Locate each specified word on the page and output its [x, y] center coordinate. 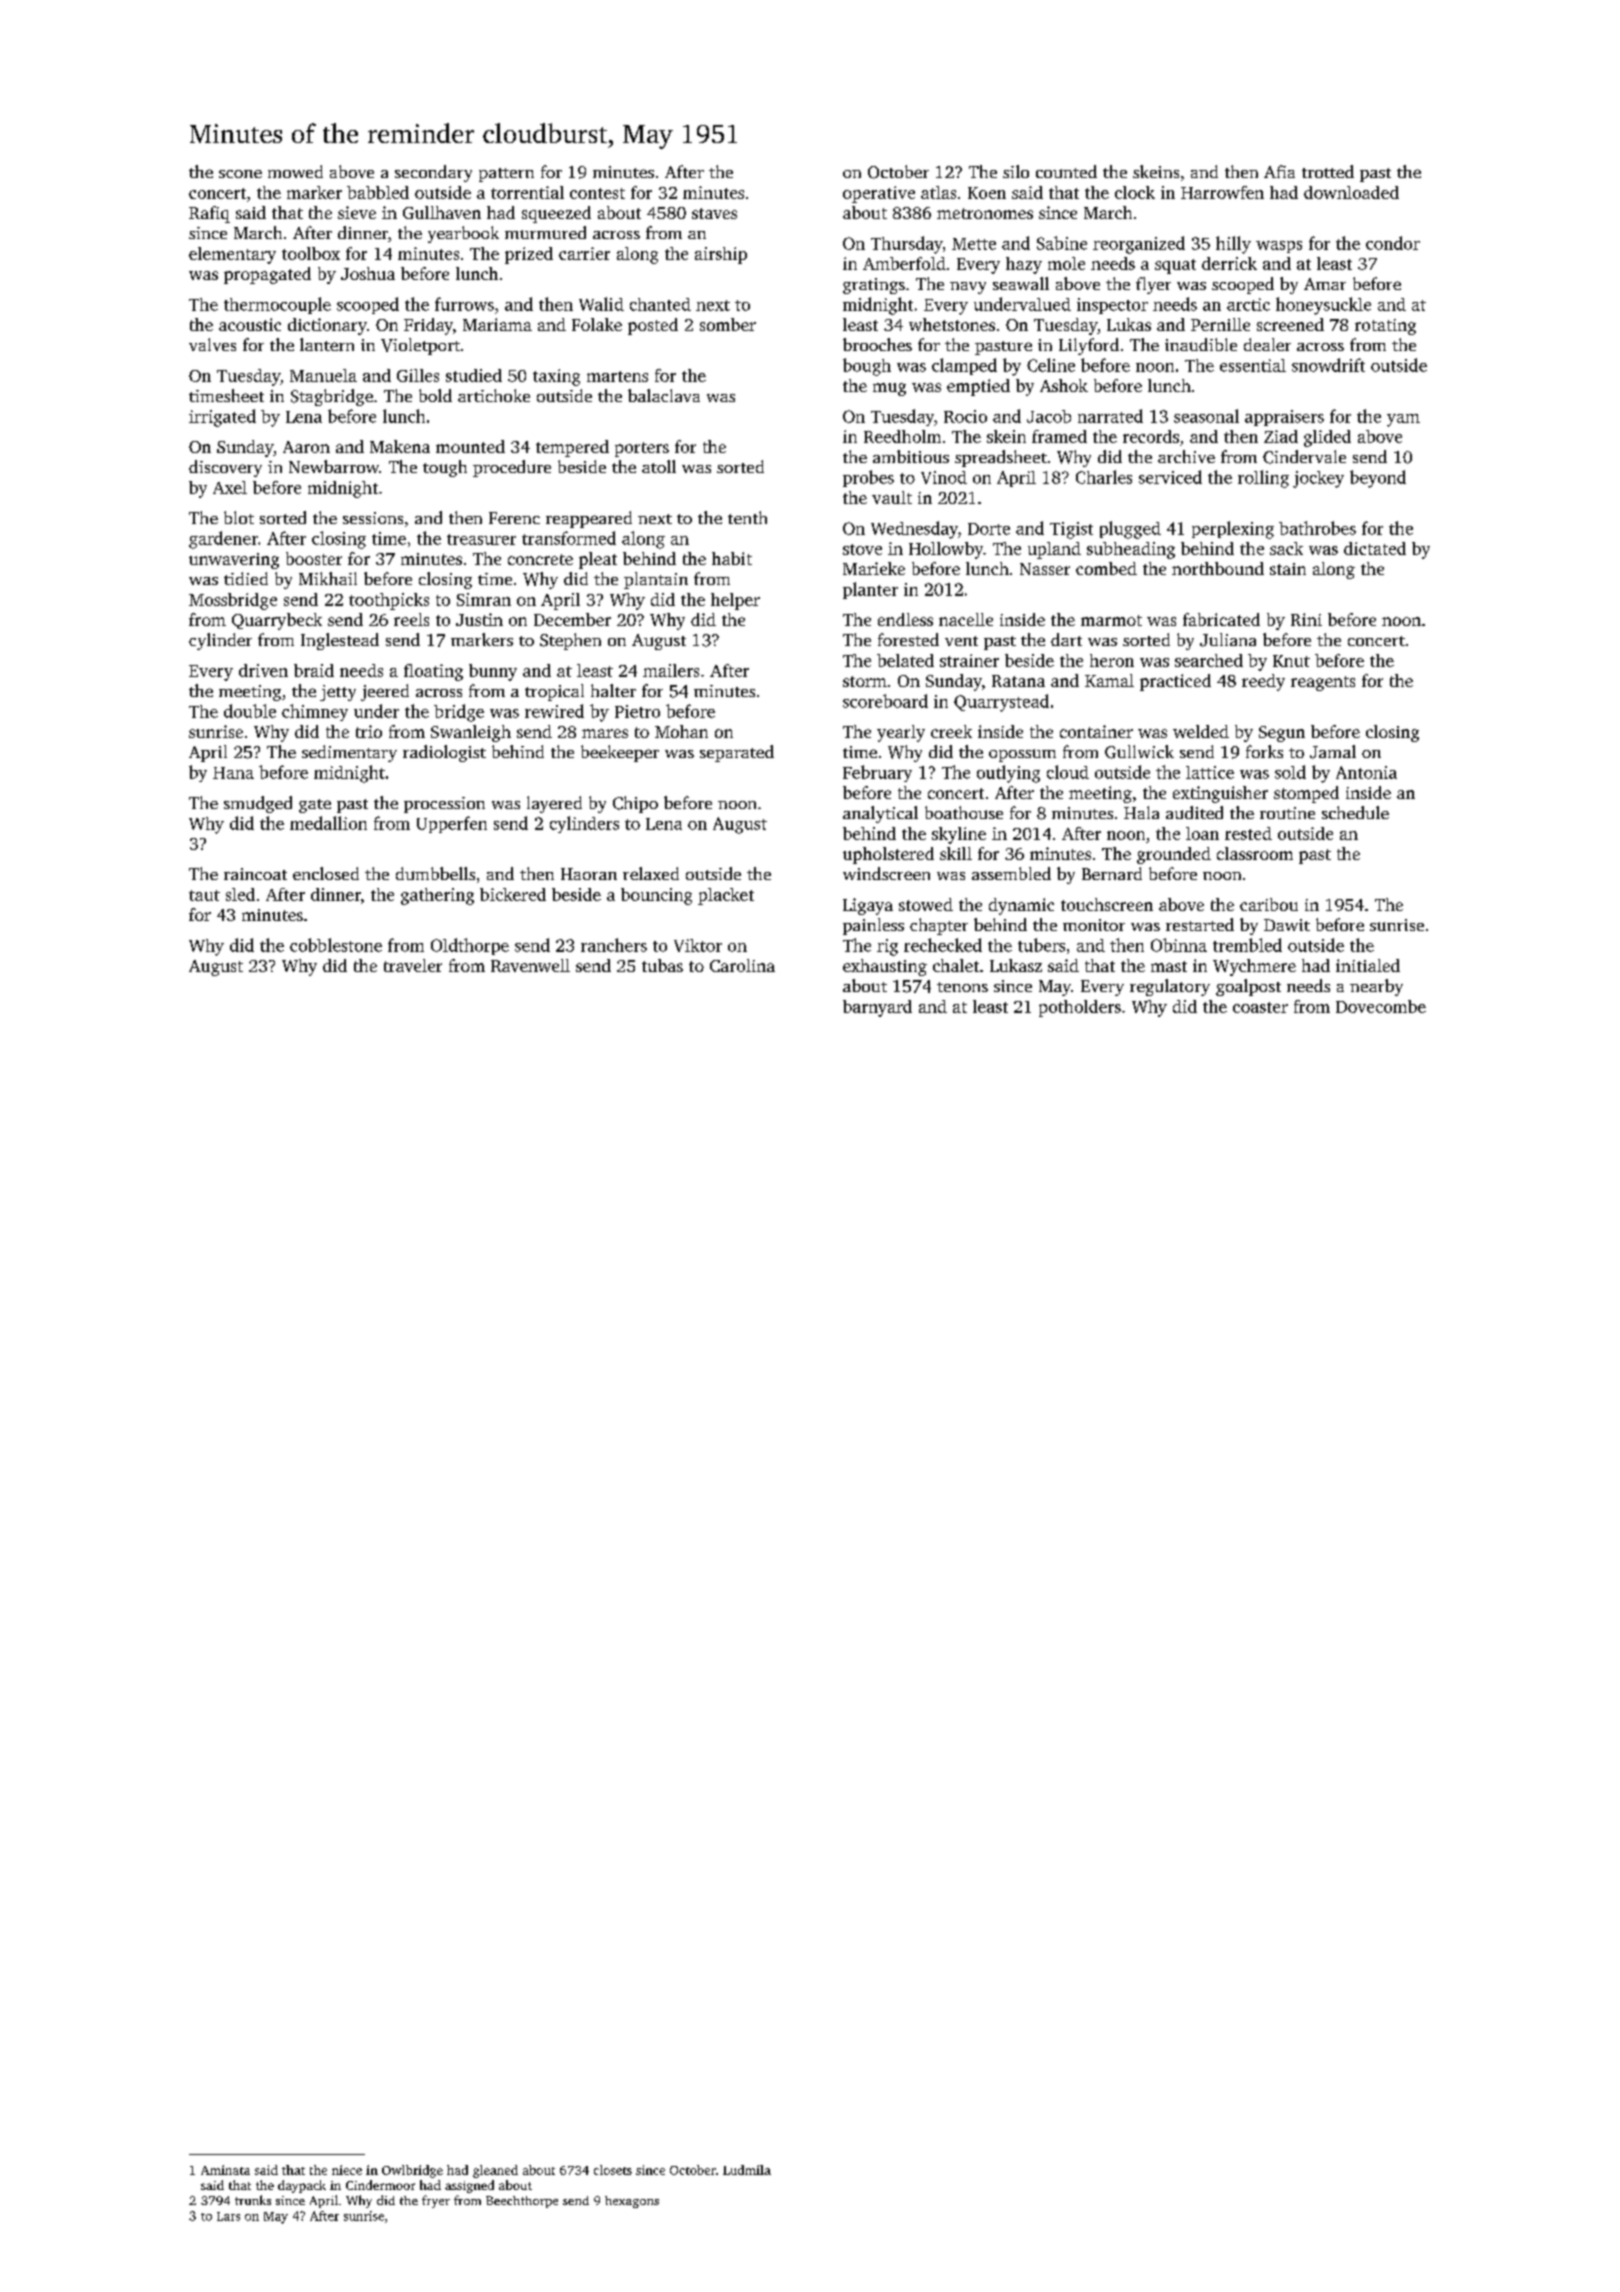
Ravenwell [530, 965]
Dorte [989, 529]
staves [714, 213]
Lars [228, 2216]
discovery [225, 468]
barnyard [877, 1008]
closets [613, 2170]
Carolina [742, 965]
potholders [1080, 1008]
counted [1066, 171]
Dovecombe [1381, 1006]
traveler [413, 965]
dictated [1375, 548]
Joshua [368, 273]
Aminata [225, 2170]
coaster [1260, 1007]
